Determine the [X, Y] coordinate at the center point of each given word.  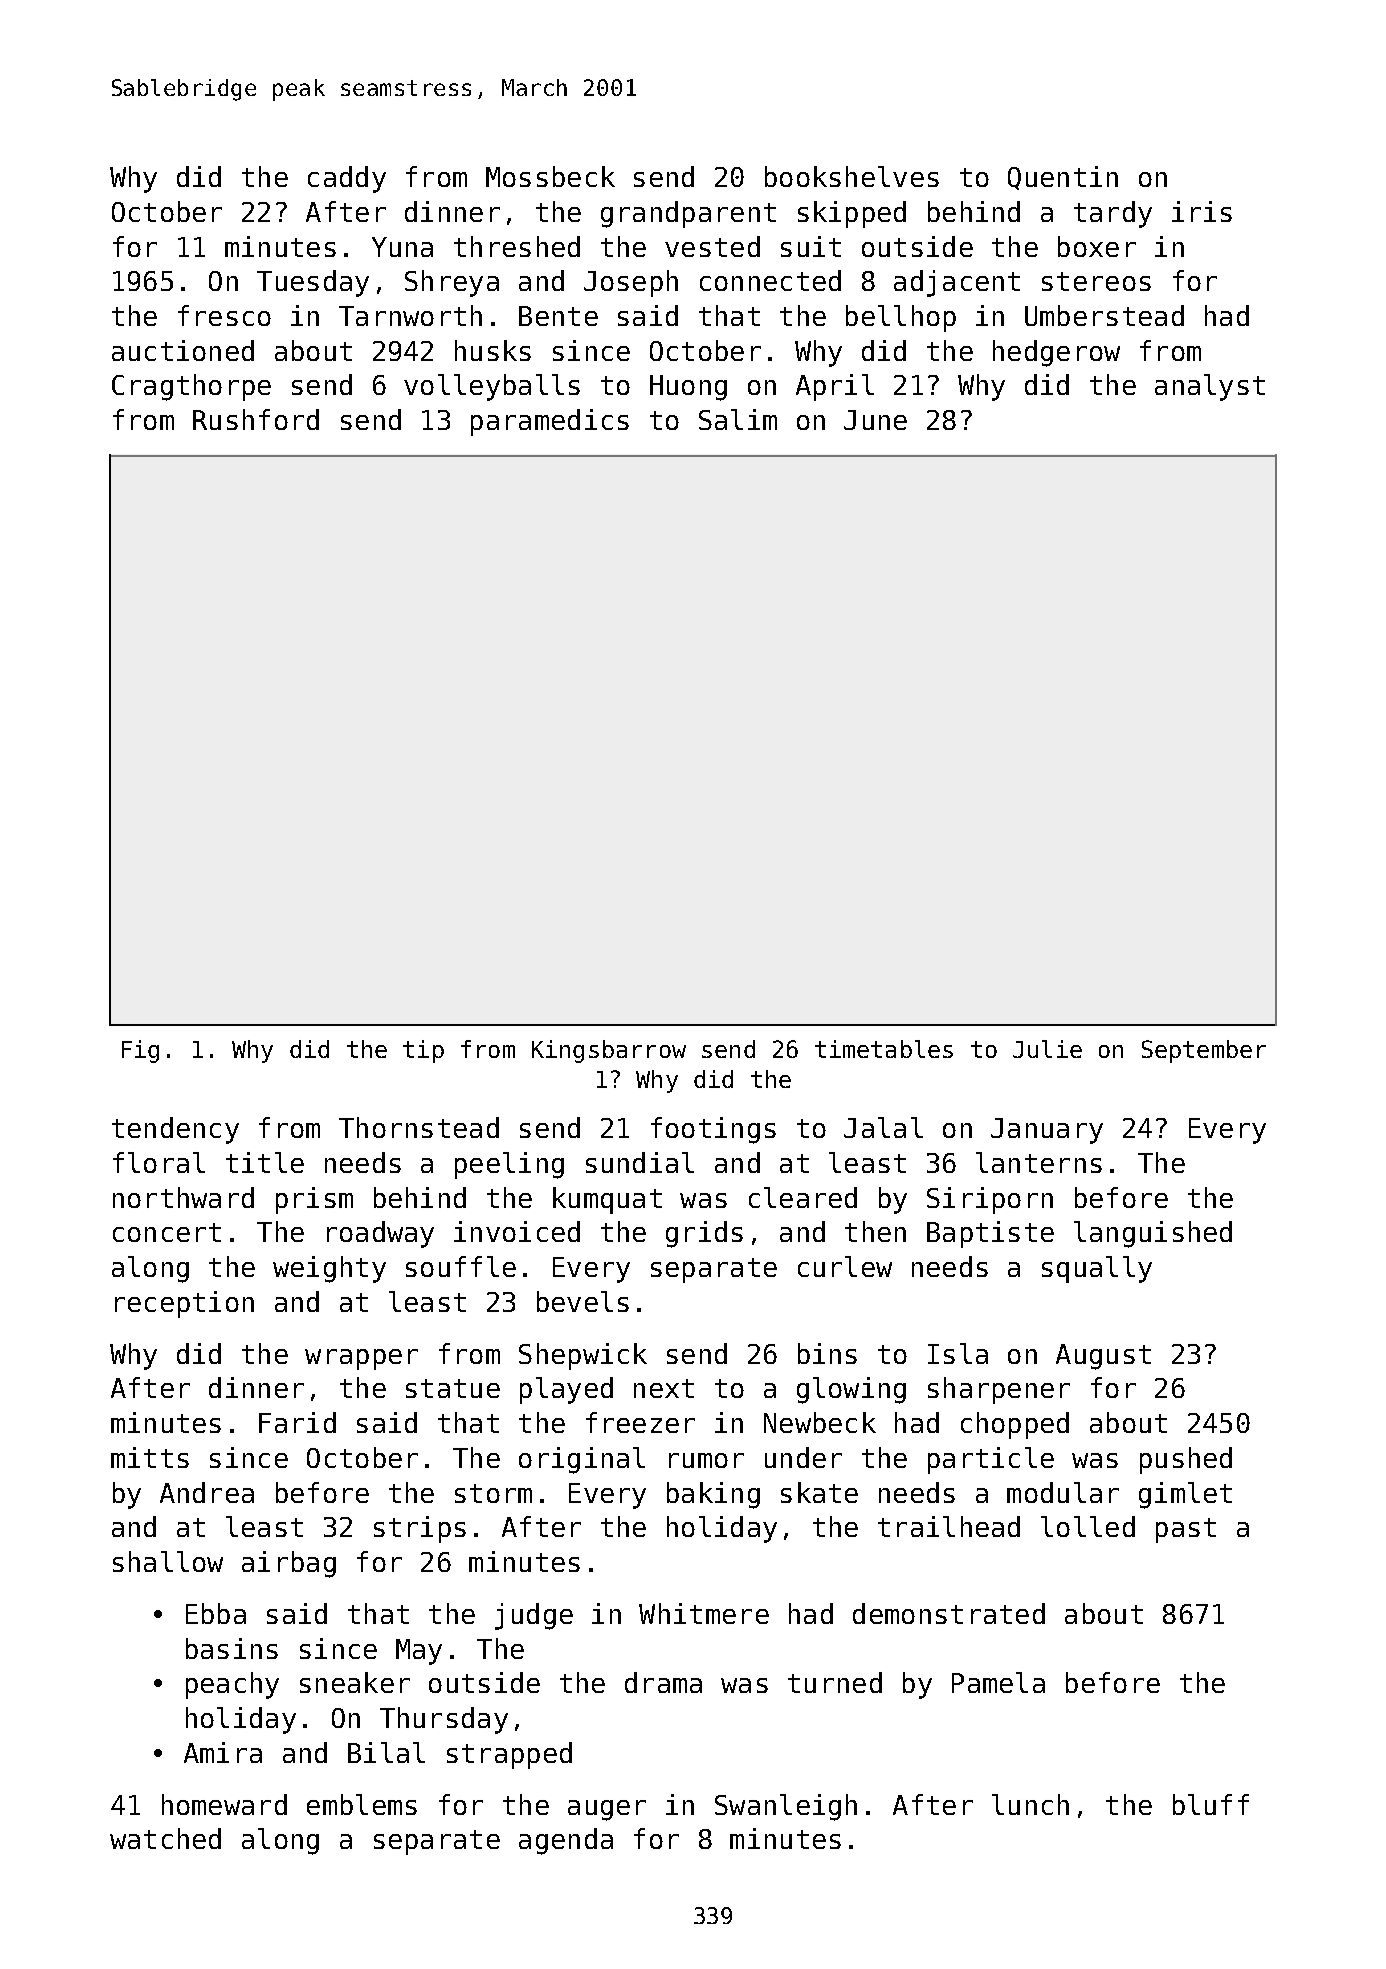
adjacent [957, 283]
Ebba [216, 1613]
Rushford [256, 419]
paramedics [550, 422]
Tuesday [313, 283]
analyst [1210, 387]
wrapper [361, 1359]
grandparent [688, 214]
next [664, 1388]
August [1103, 1357]
